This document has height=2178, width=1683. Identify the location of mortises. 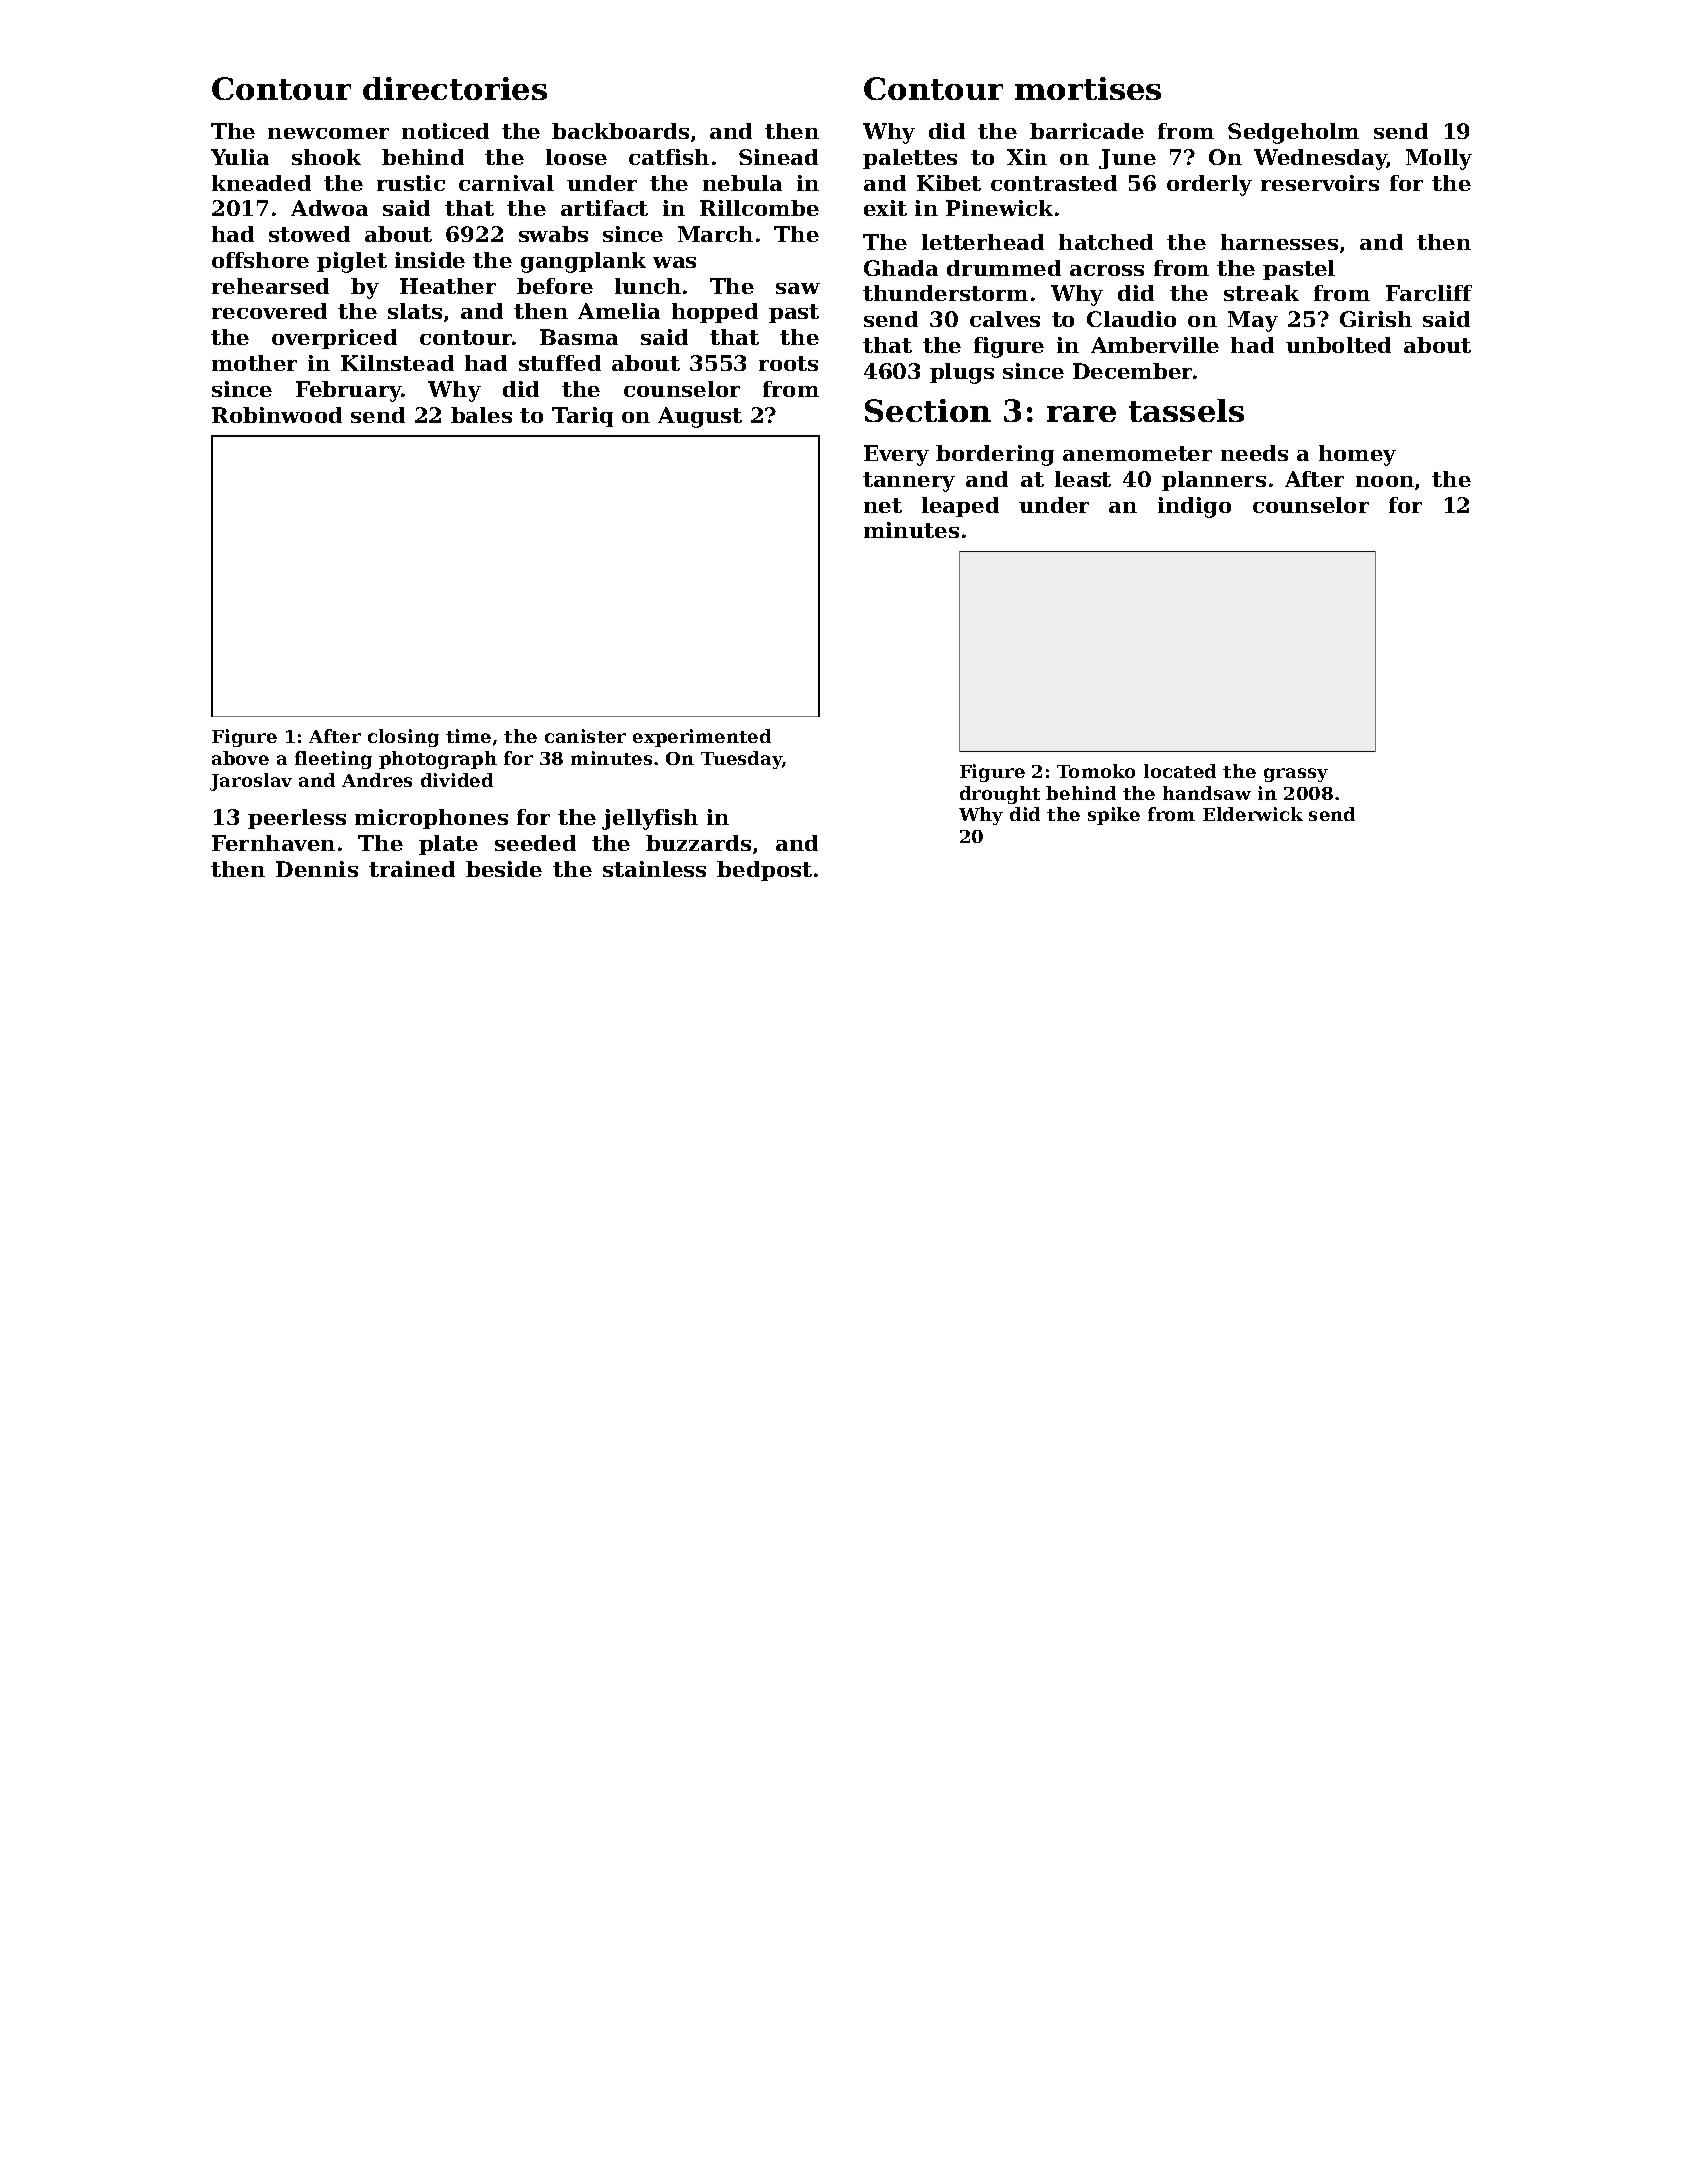
(1088, 88).
